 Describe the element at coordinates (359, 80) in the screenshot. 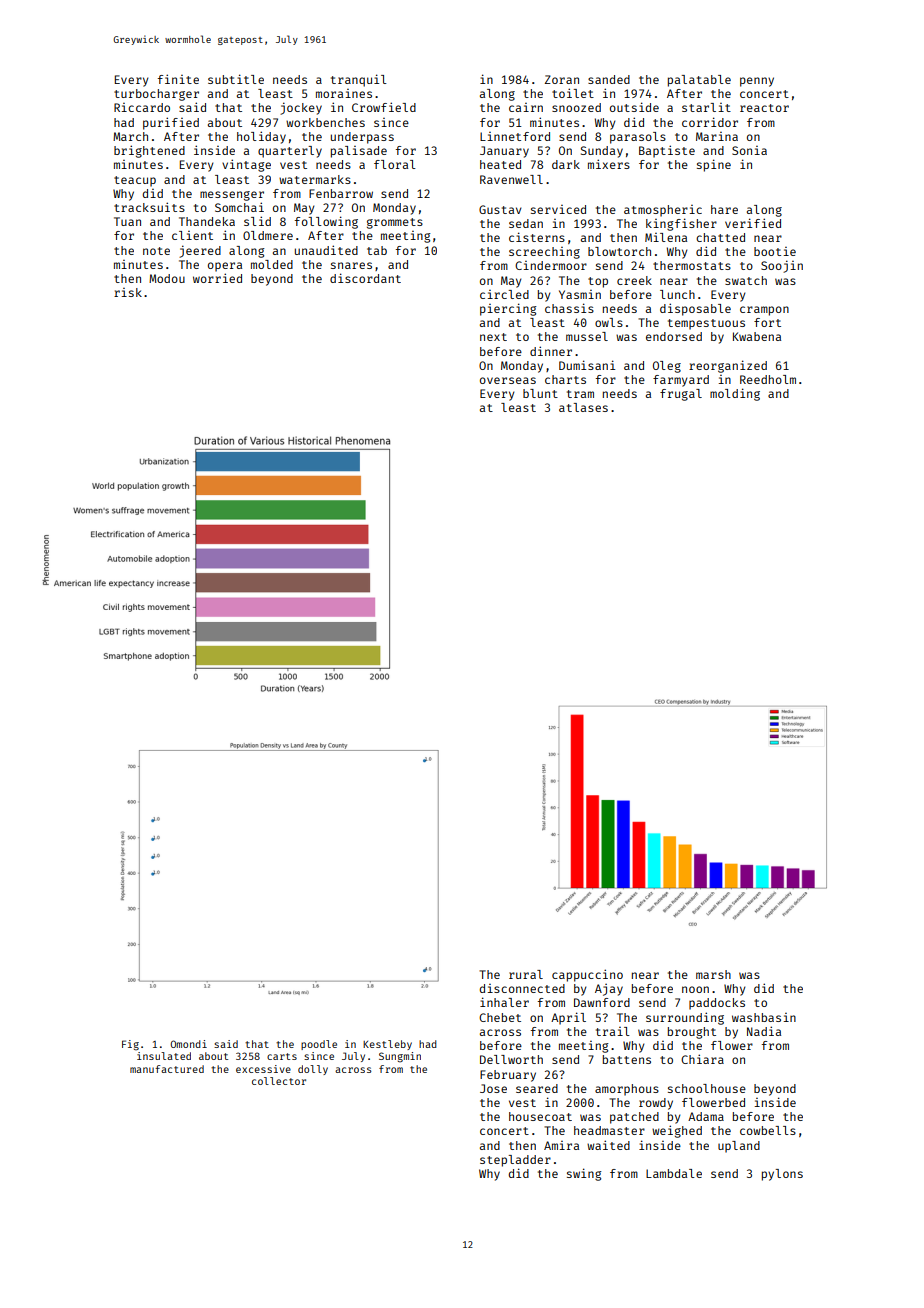

I see `tranquil` at that location.
